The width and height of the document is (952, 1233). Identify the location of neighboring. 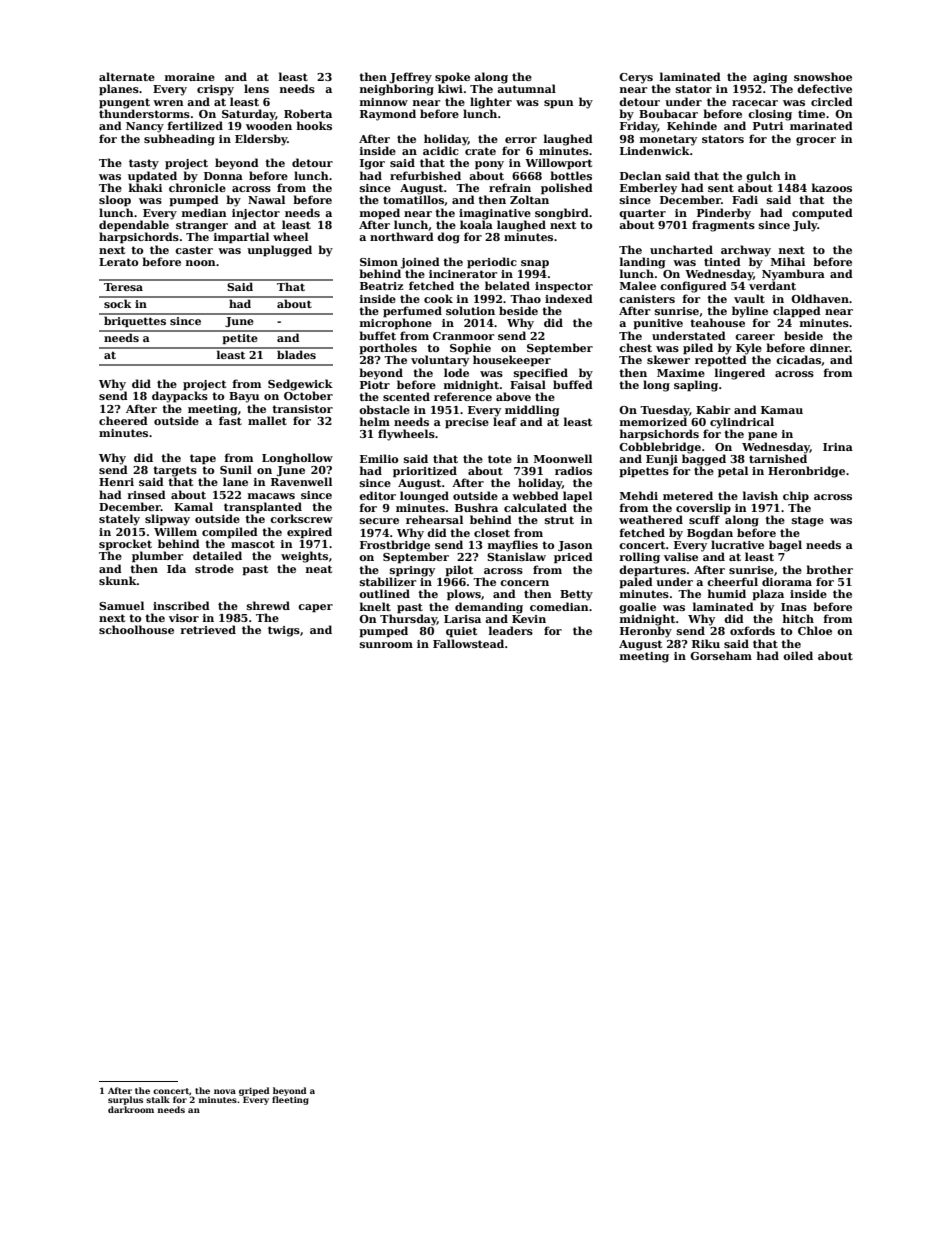
(397, 90).
